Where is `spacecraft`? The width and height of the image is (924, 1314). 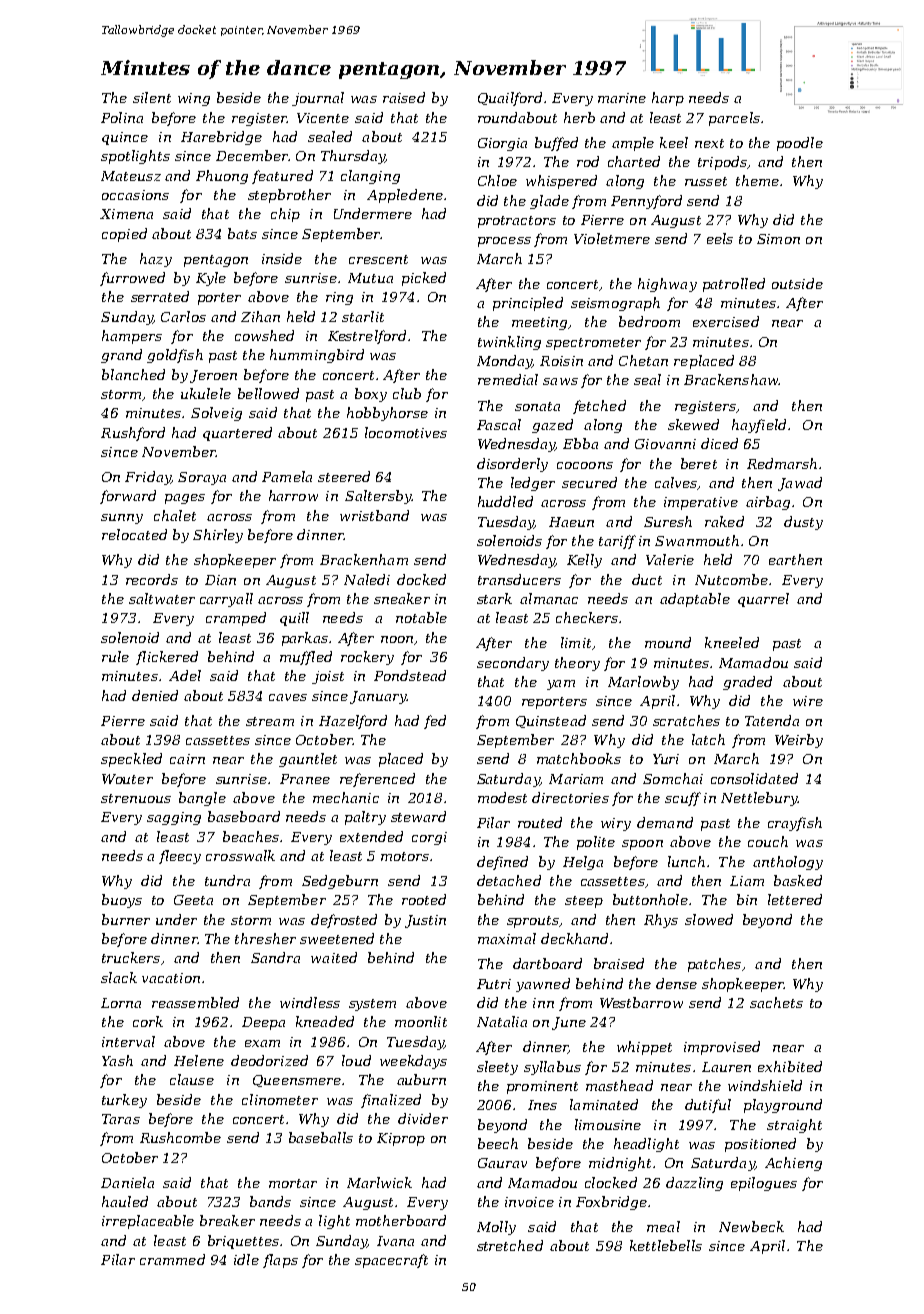 spacecraft is located at coordinates (391, 1261).
